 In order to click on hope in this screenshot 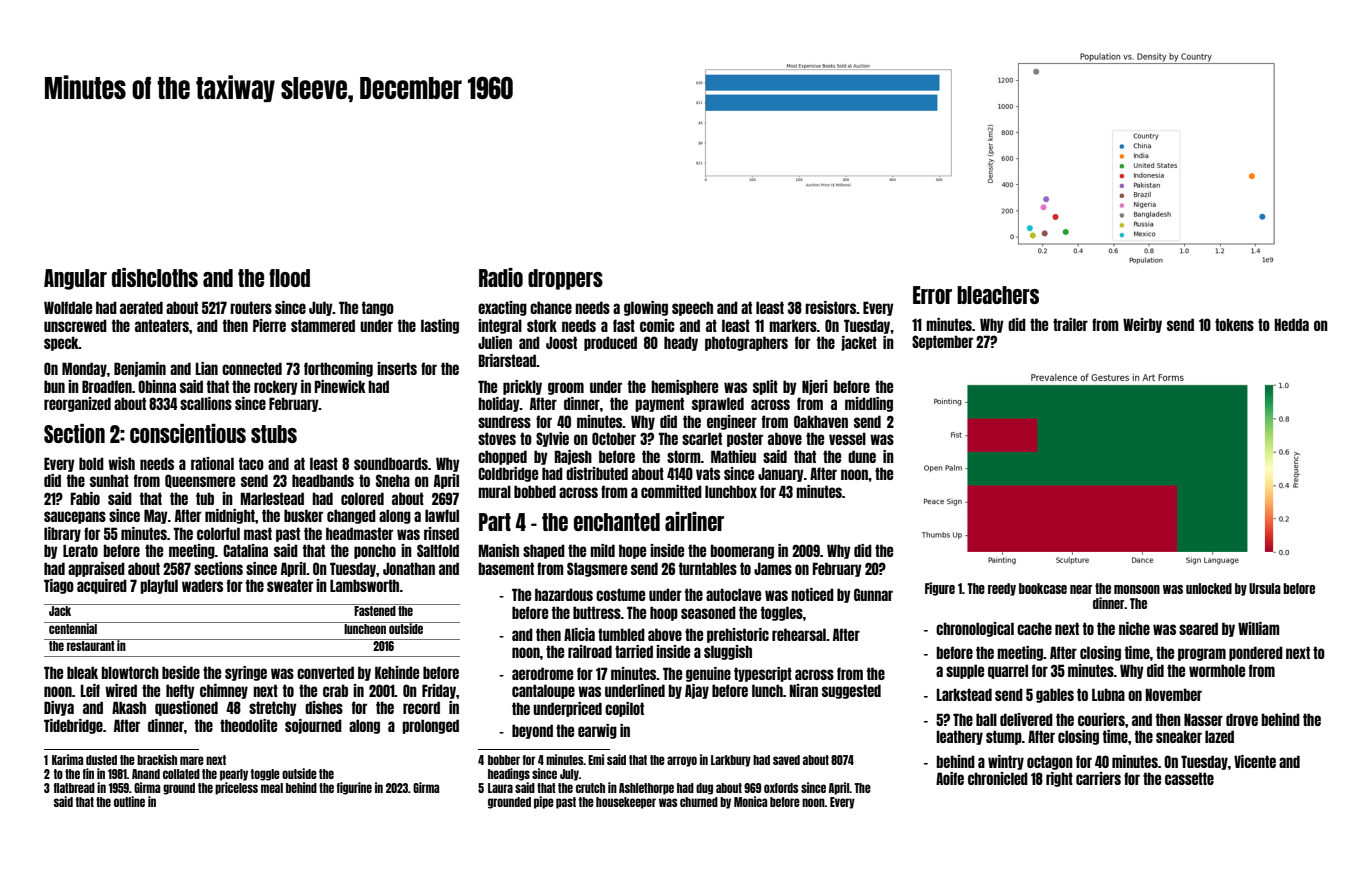, I will do `click(632, 551)`.
